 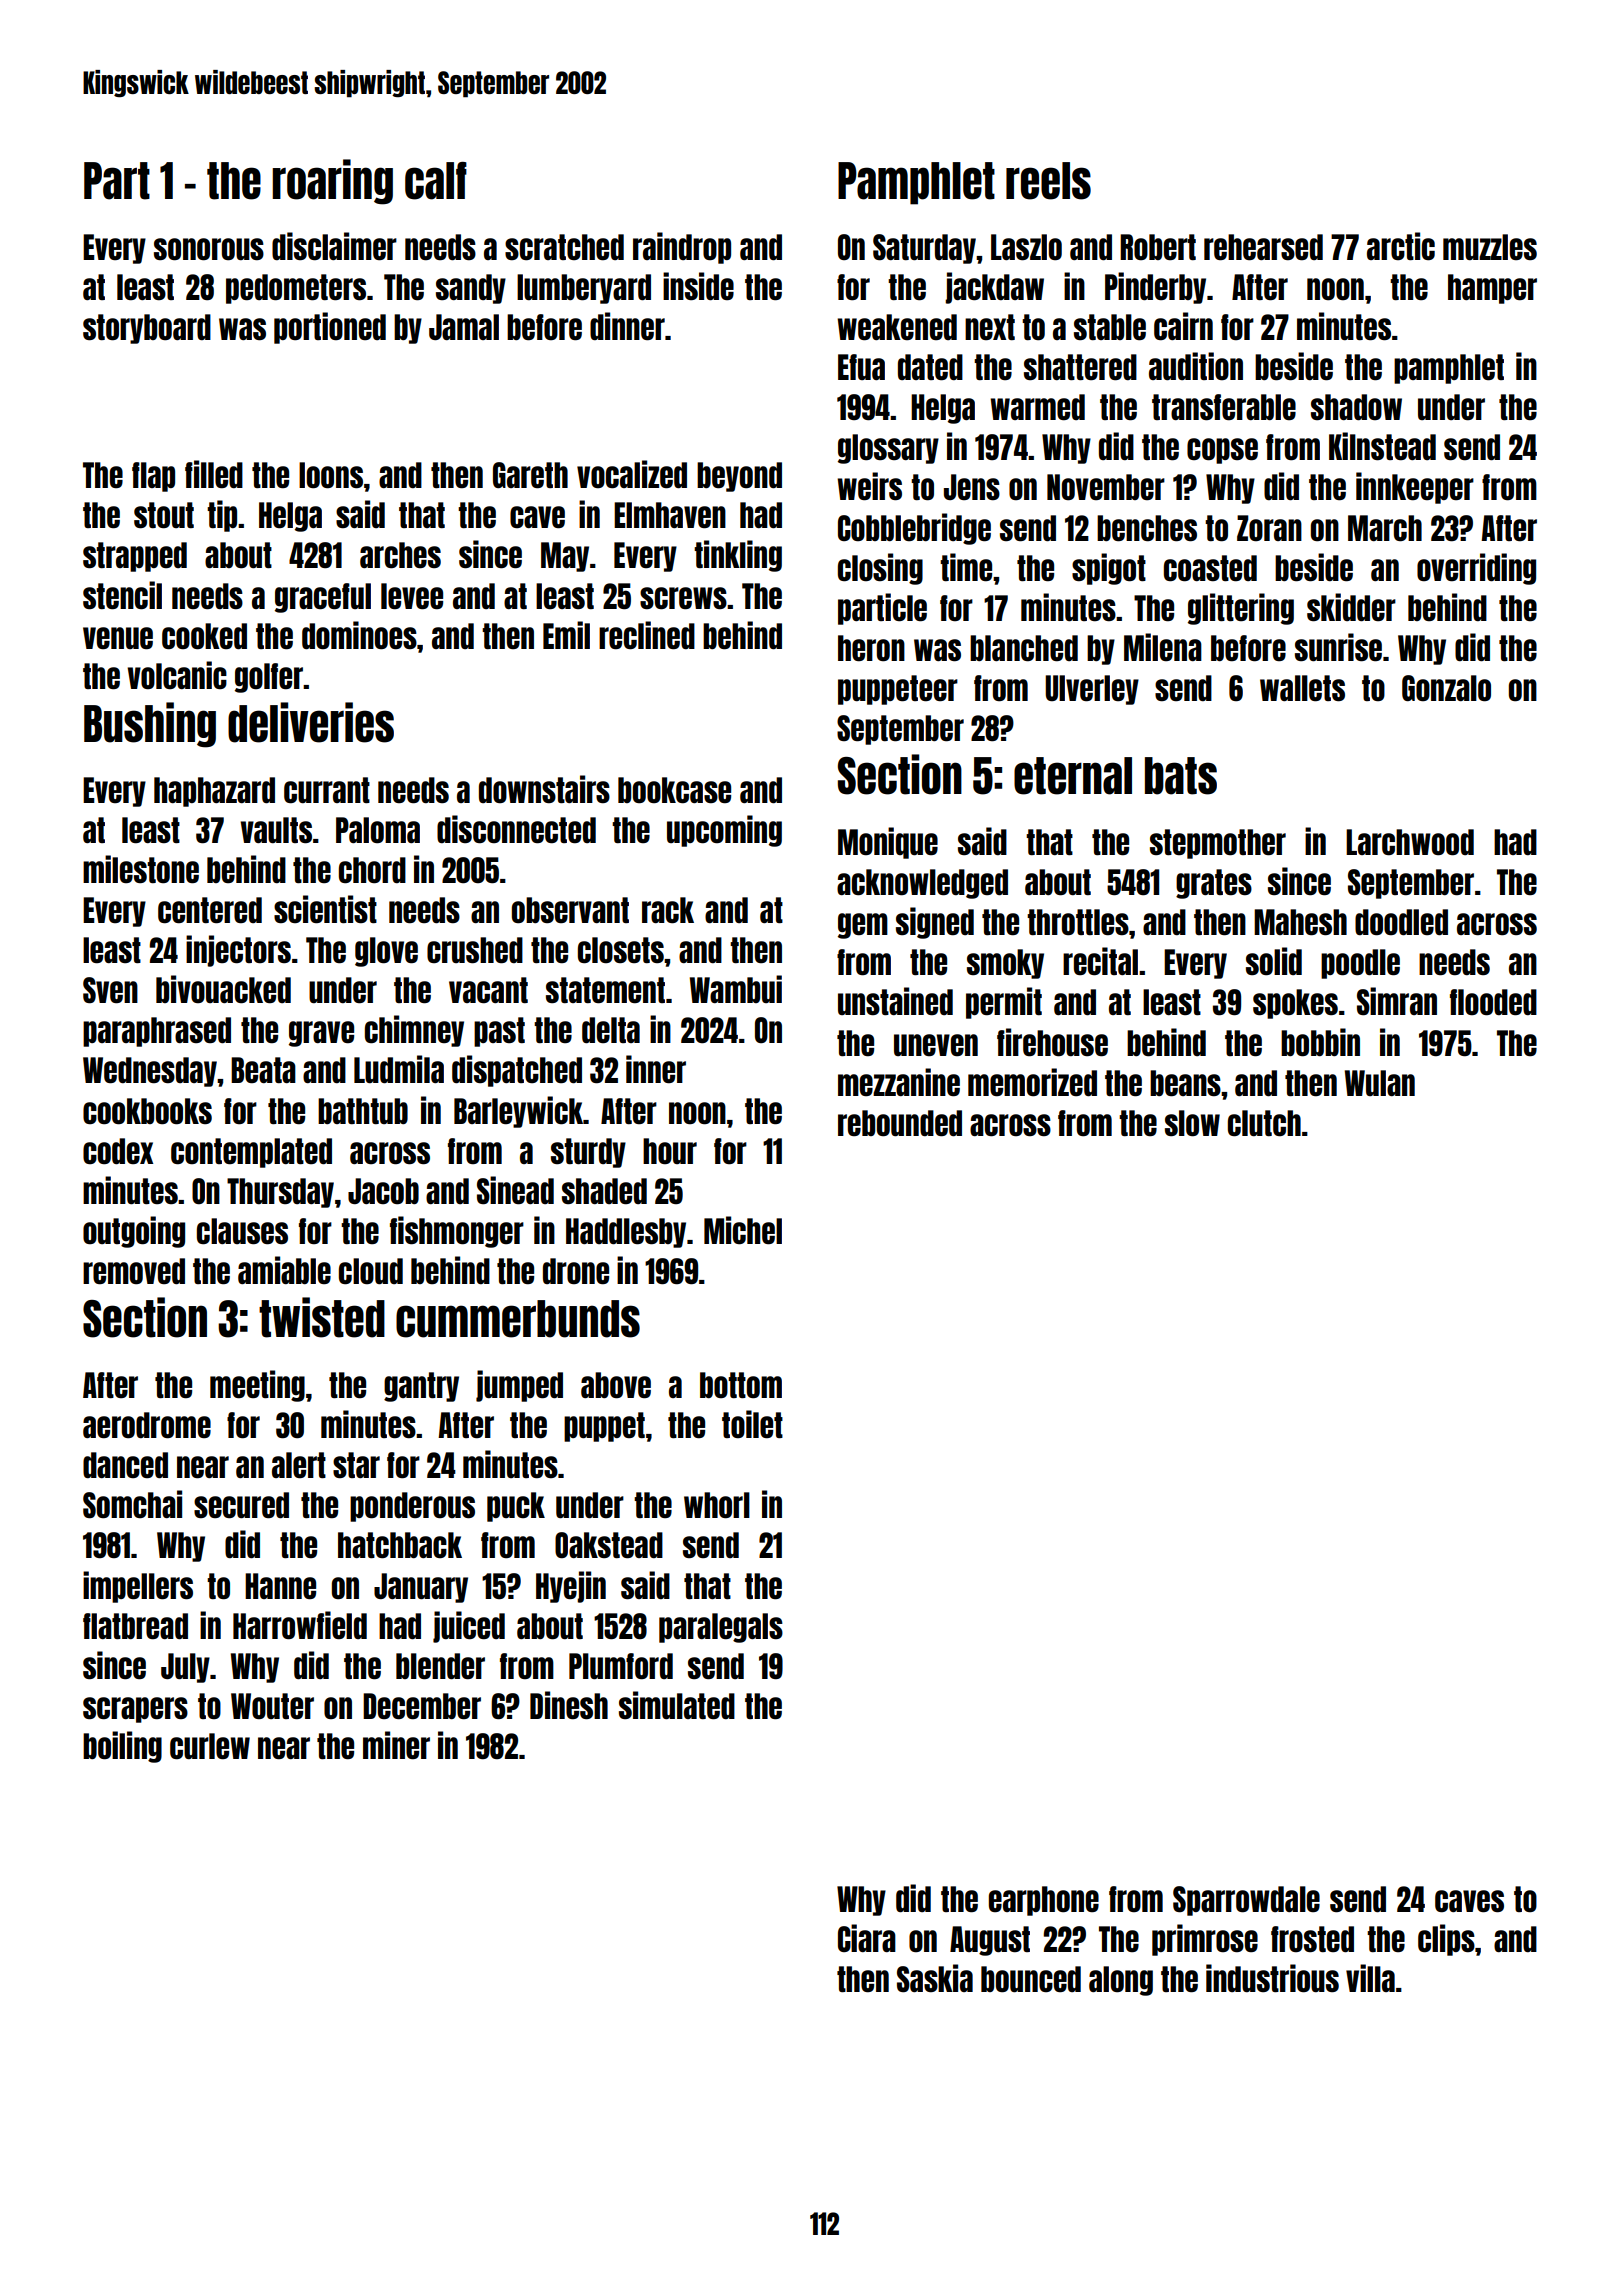 I want to click on spigot, so click(x=1109, y=569).
